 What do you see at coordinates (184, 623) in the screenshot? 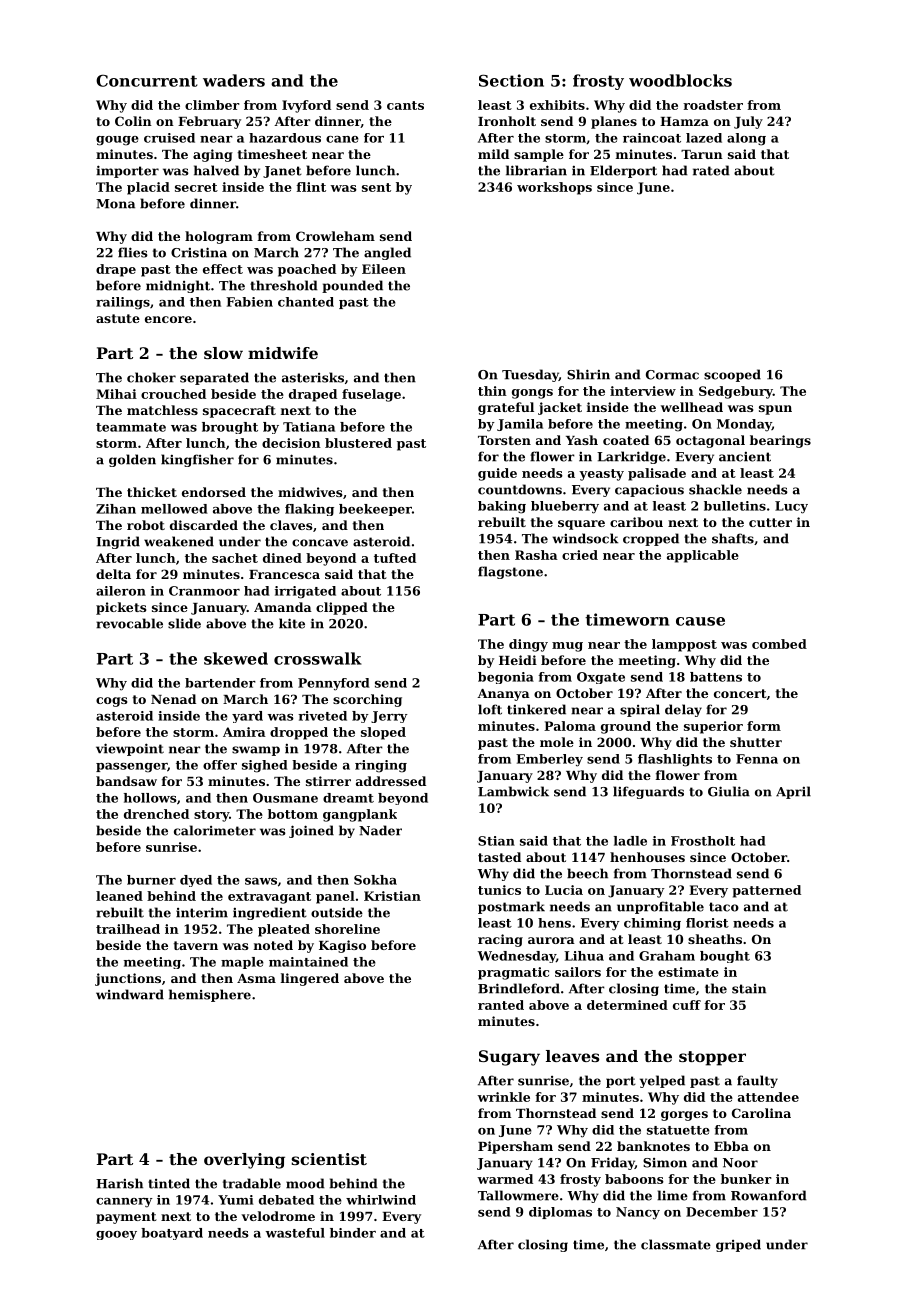
I see `slide` at bounding box center [184, 623].
